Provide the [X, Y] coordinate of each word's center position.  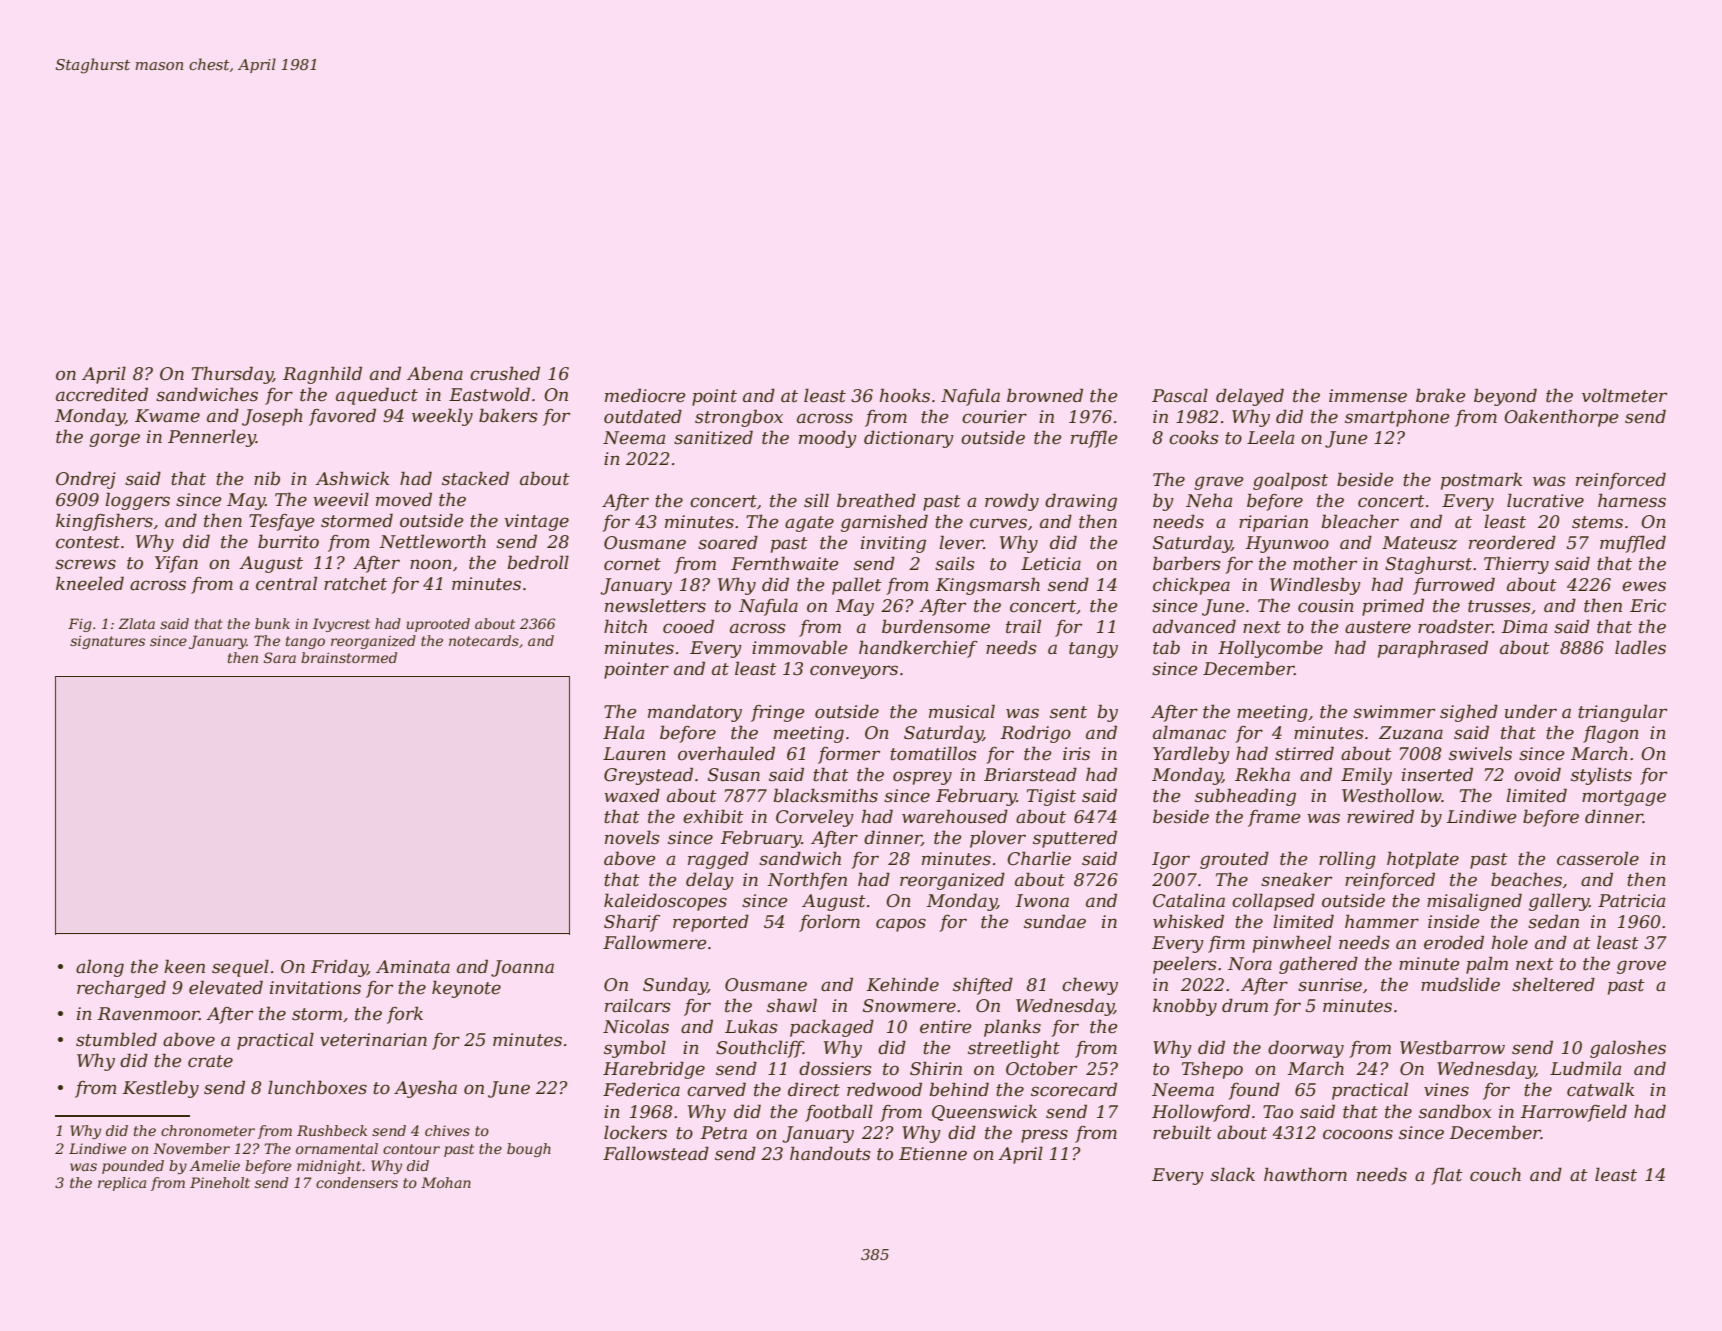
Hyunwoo [1287, 544]
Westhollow [1392, 795]
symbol [635, 1049]
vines [1446, 1090]
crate [210, 1061]
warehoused [955, 816]
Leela [1270, 437]
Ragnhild [322, 375]
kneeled [90, 583]
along [100, 968]
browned [1045, 395]
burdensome [936, 626]
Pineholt [220, 1182]
